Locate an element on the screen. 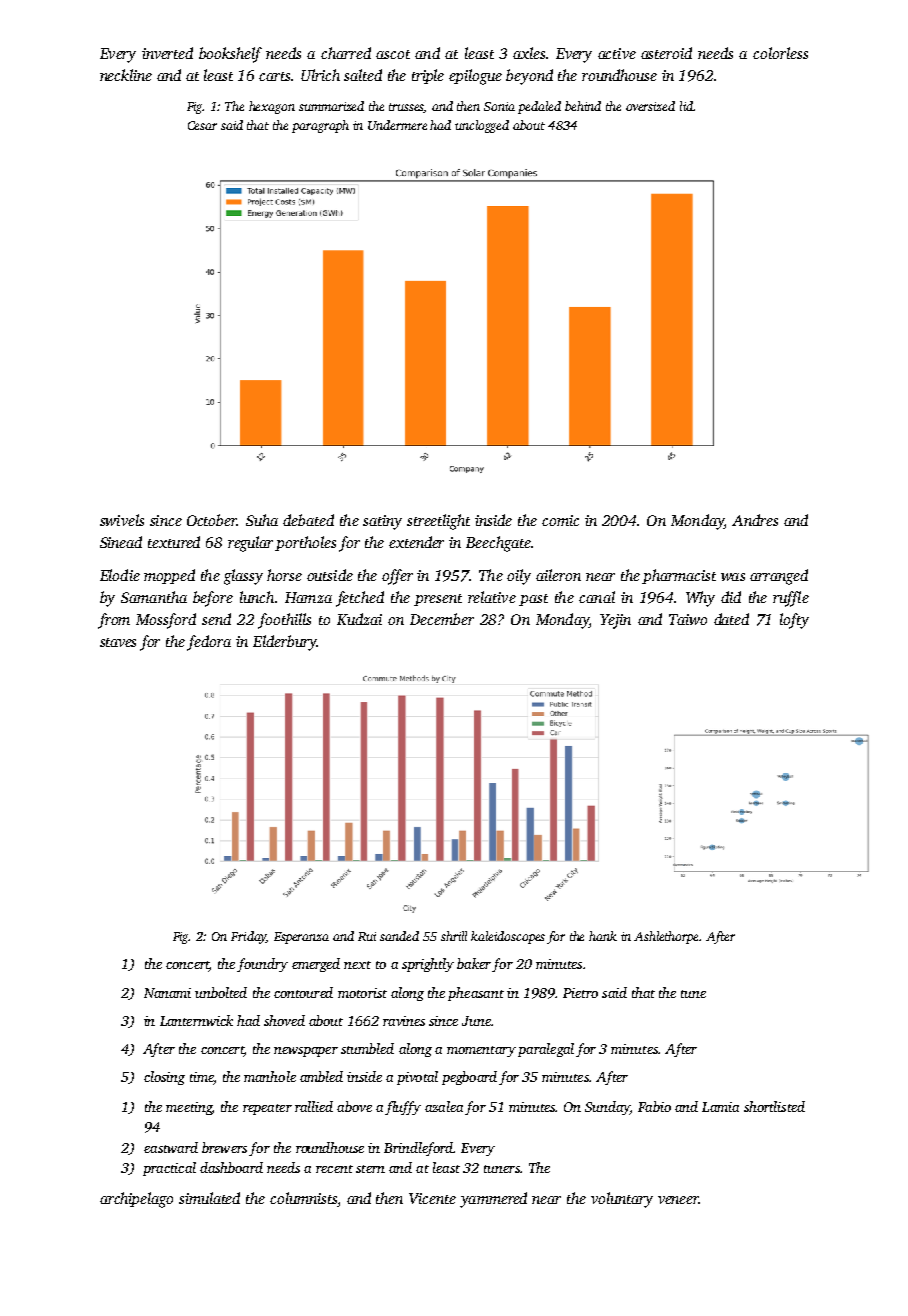 The height and width of the screenshot is (1316, 908). asteroid is located at coordinates (666, 53).
